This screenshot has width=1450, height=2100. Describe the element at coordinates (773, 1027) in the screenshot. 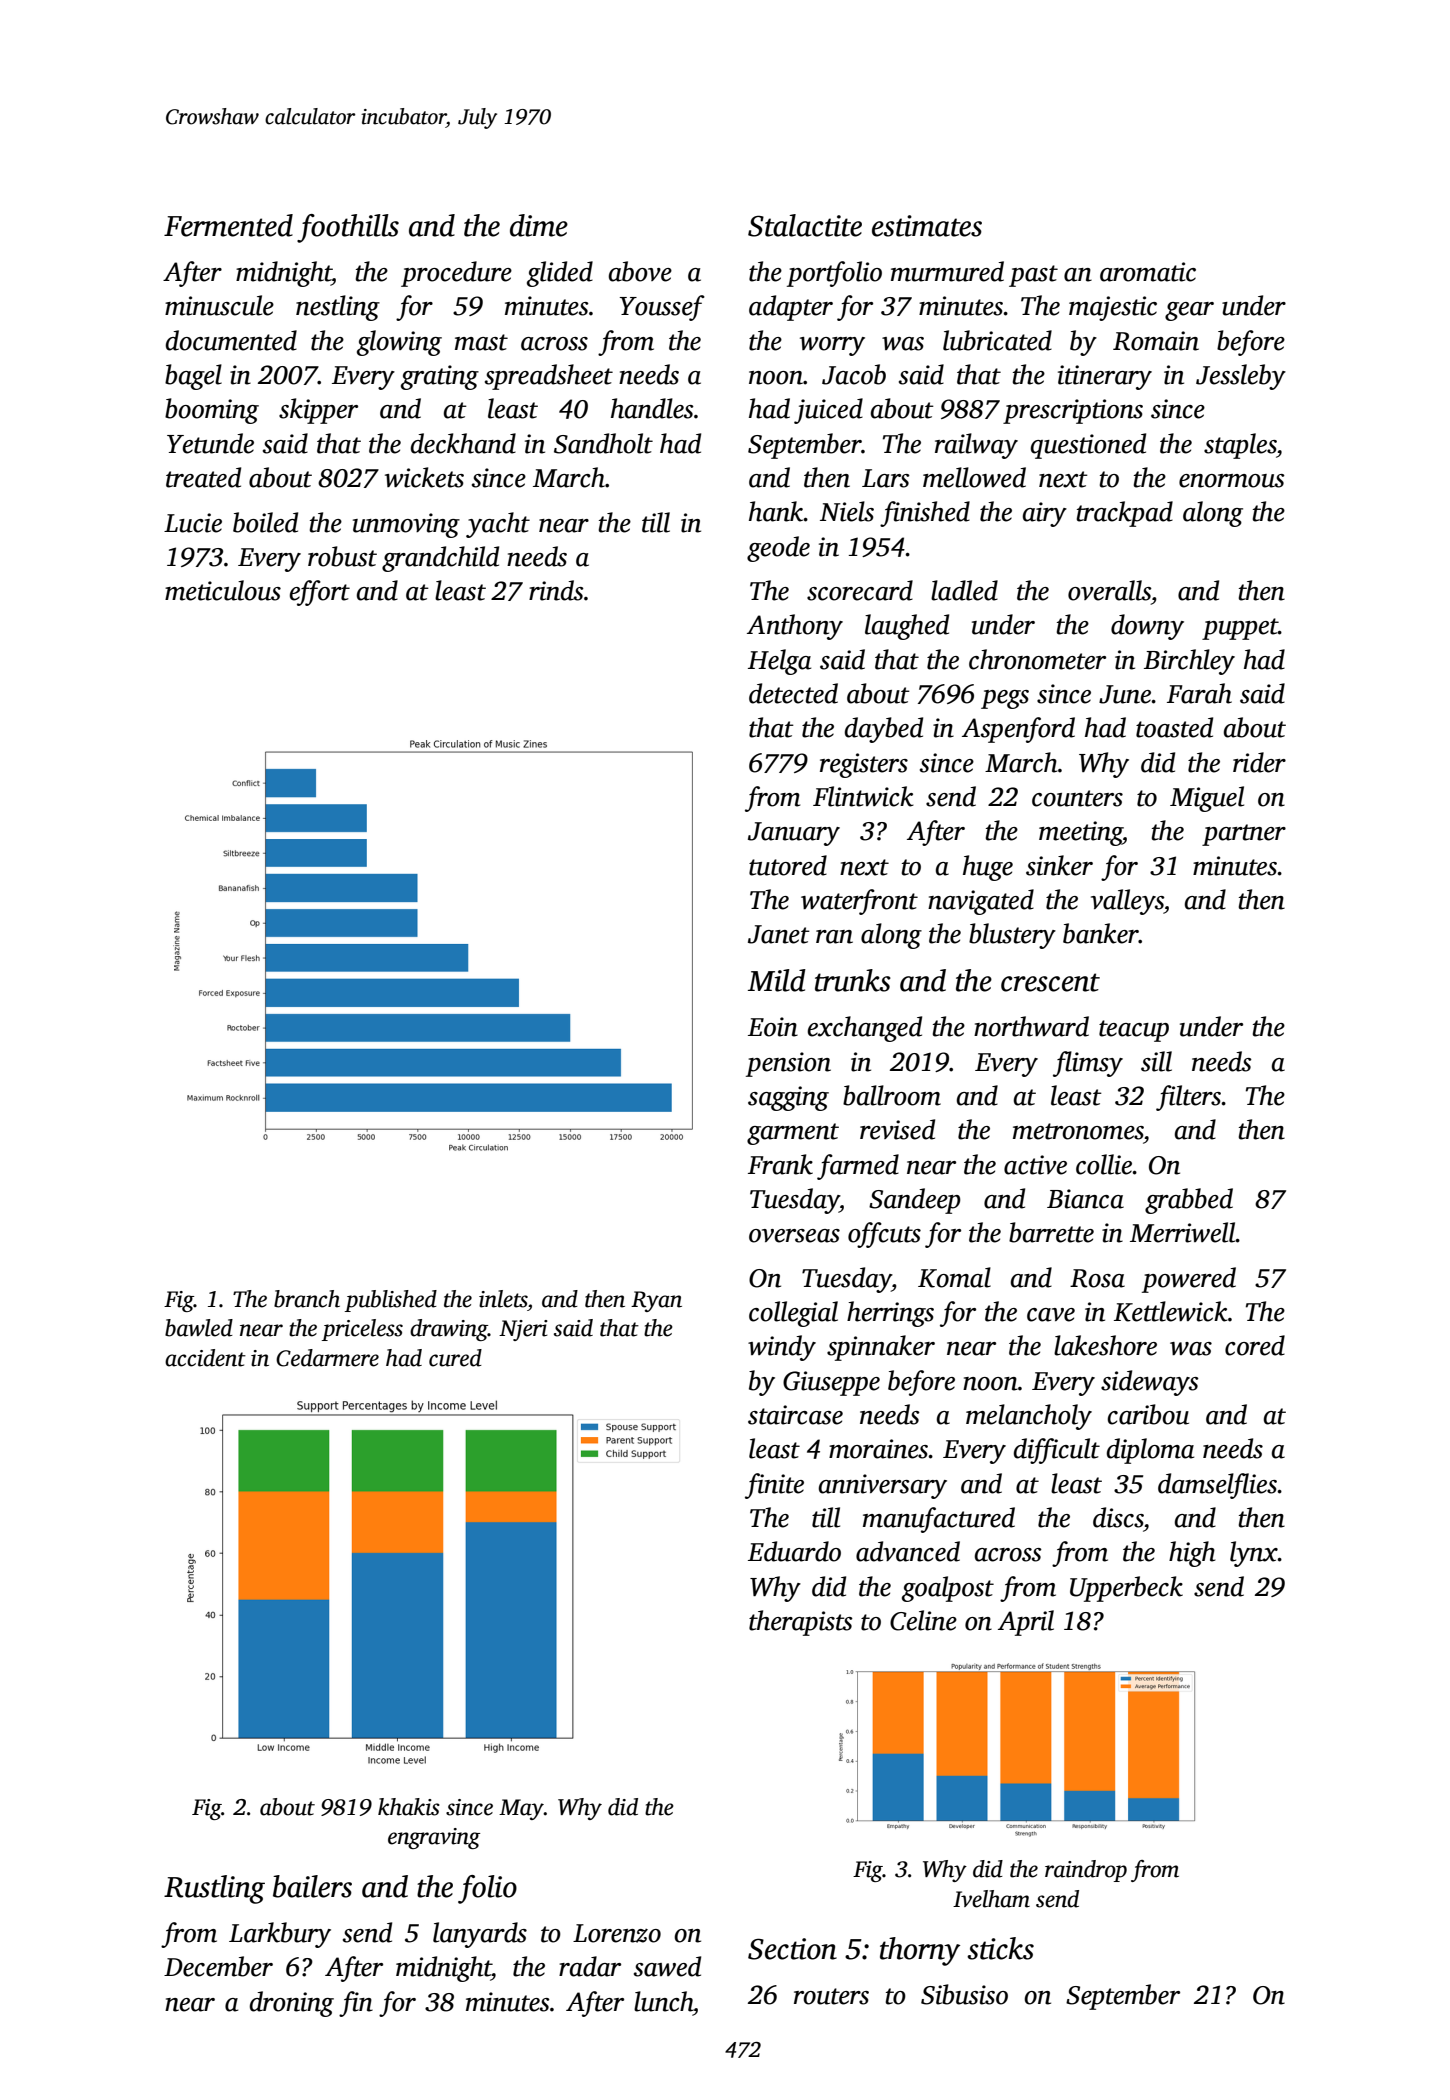

I see `Eoin` at that location.
